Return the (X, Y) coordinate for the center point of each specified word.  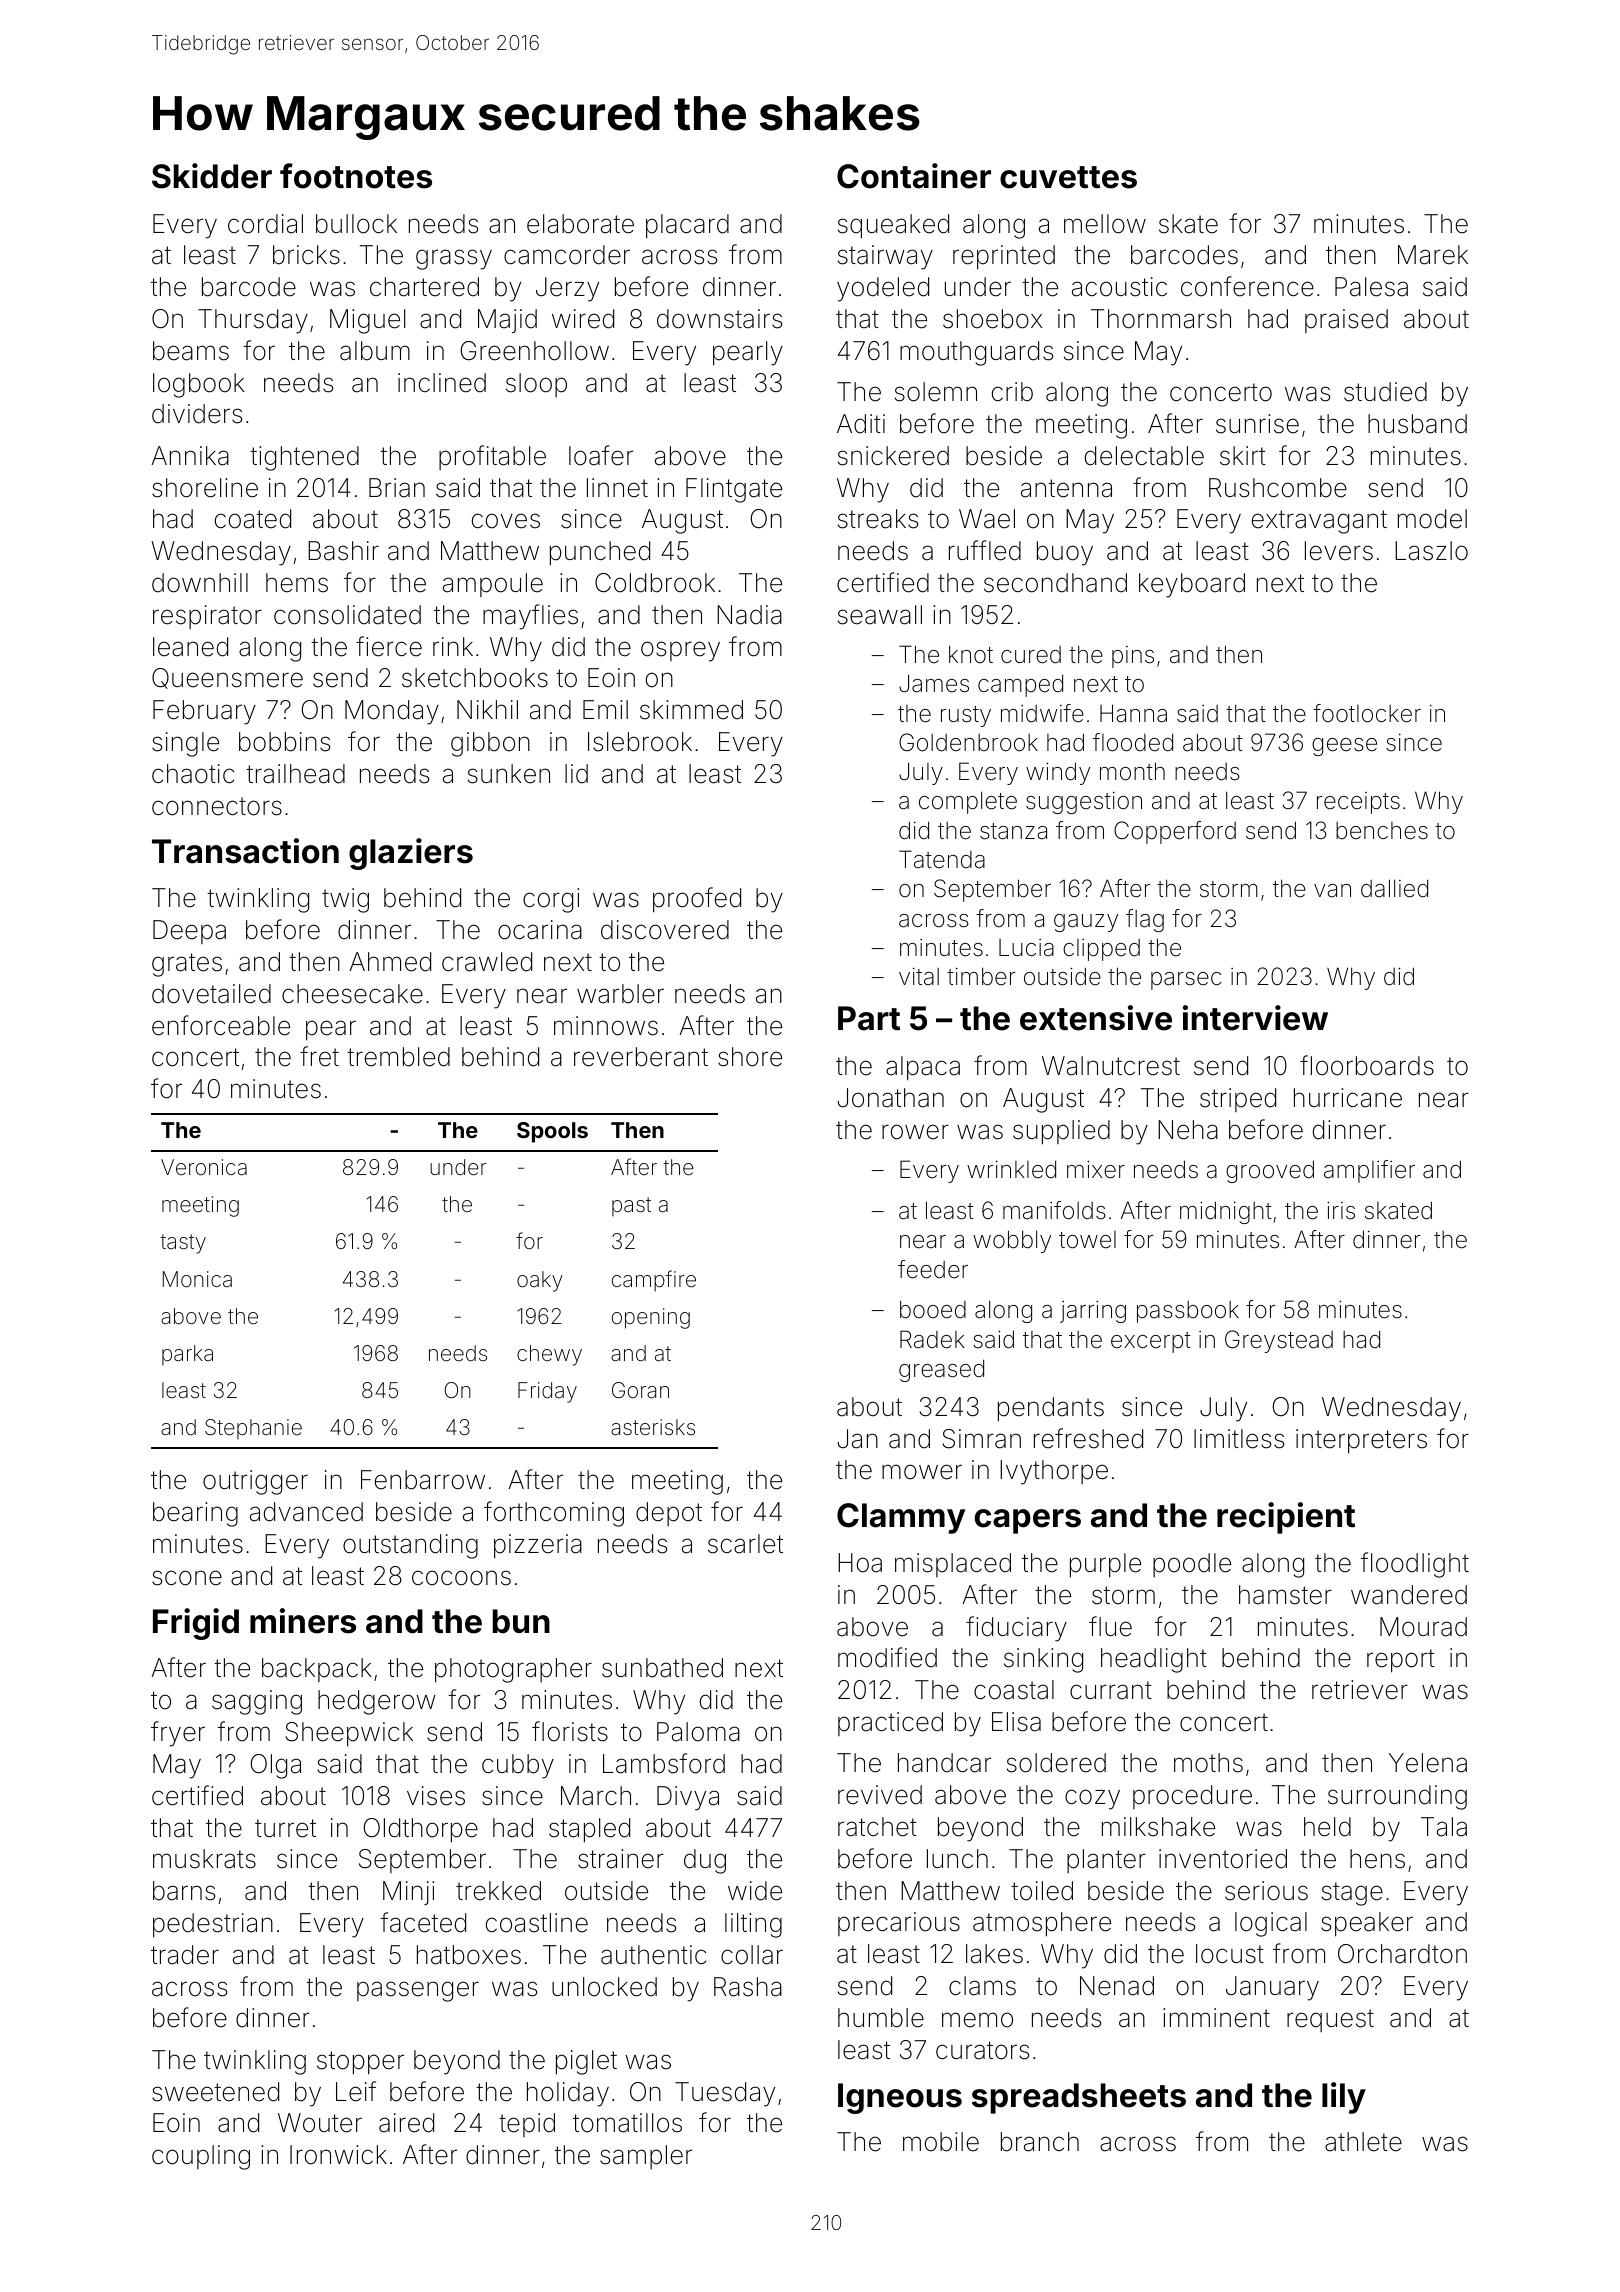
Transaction (245, 851)
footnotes (356, 176)
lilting (753, 1925)
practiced (890, 1724)
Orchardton (1402, 1954)
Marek (1433, 255)
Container (914, 176)
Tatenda (942, 859)
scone (187, 1578)
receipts (1358, 803)
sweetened (215, 2092)
